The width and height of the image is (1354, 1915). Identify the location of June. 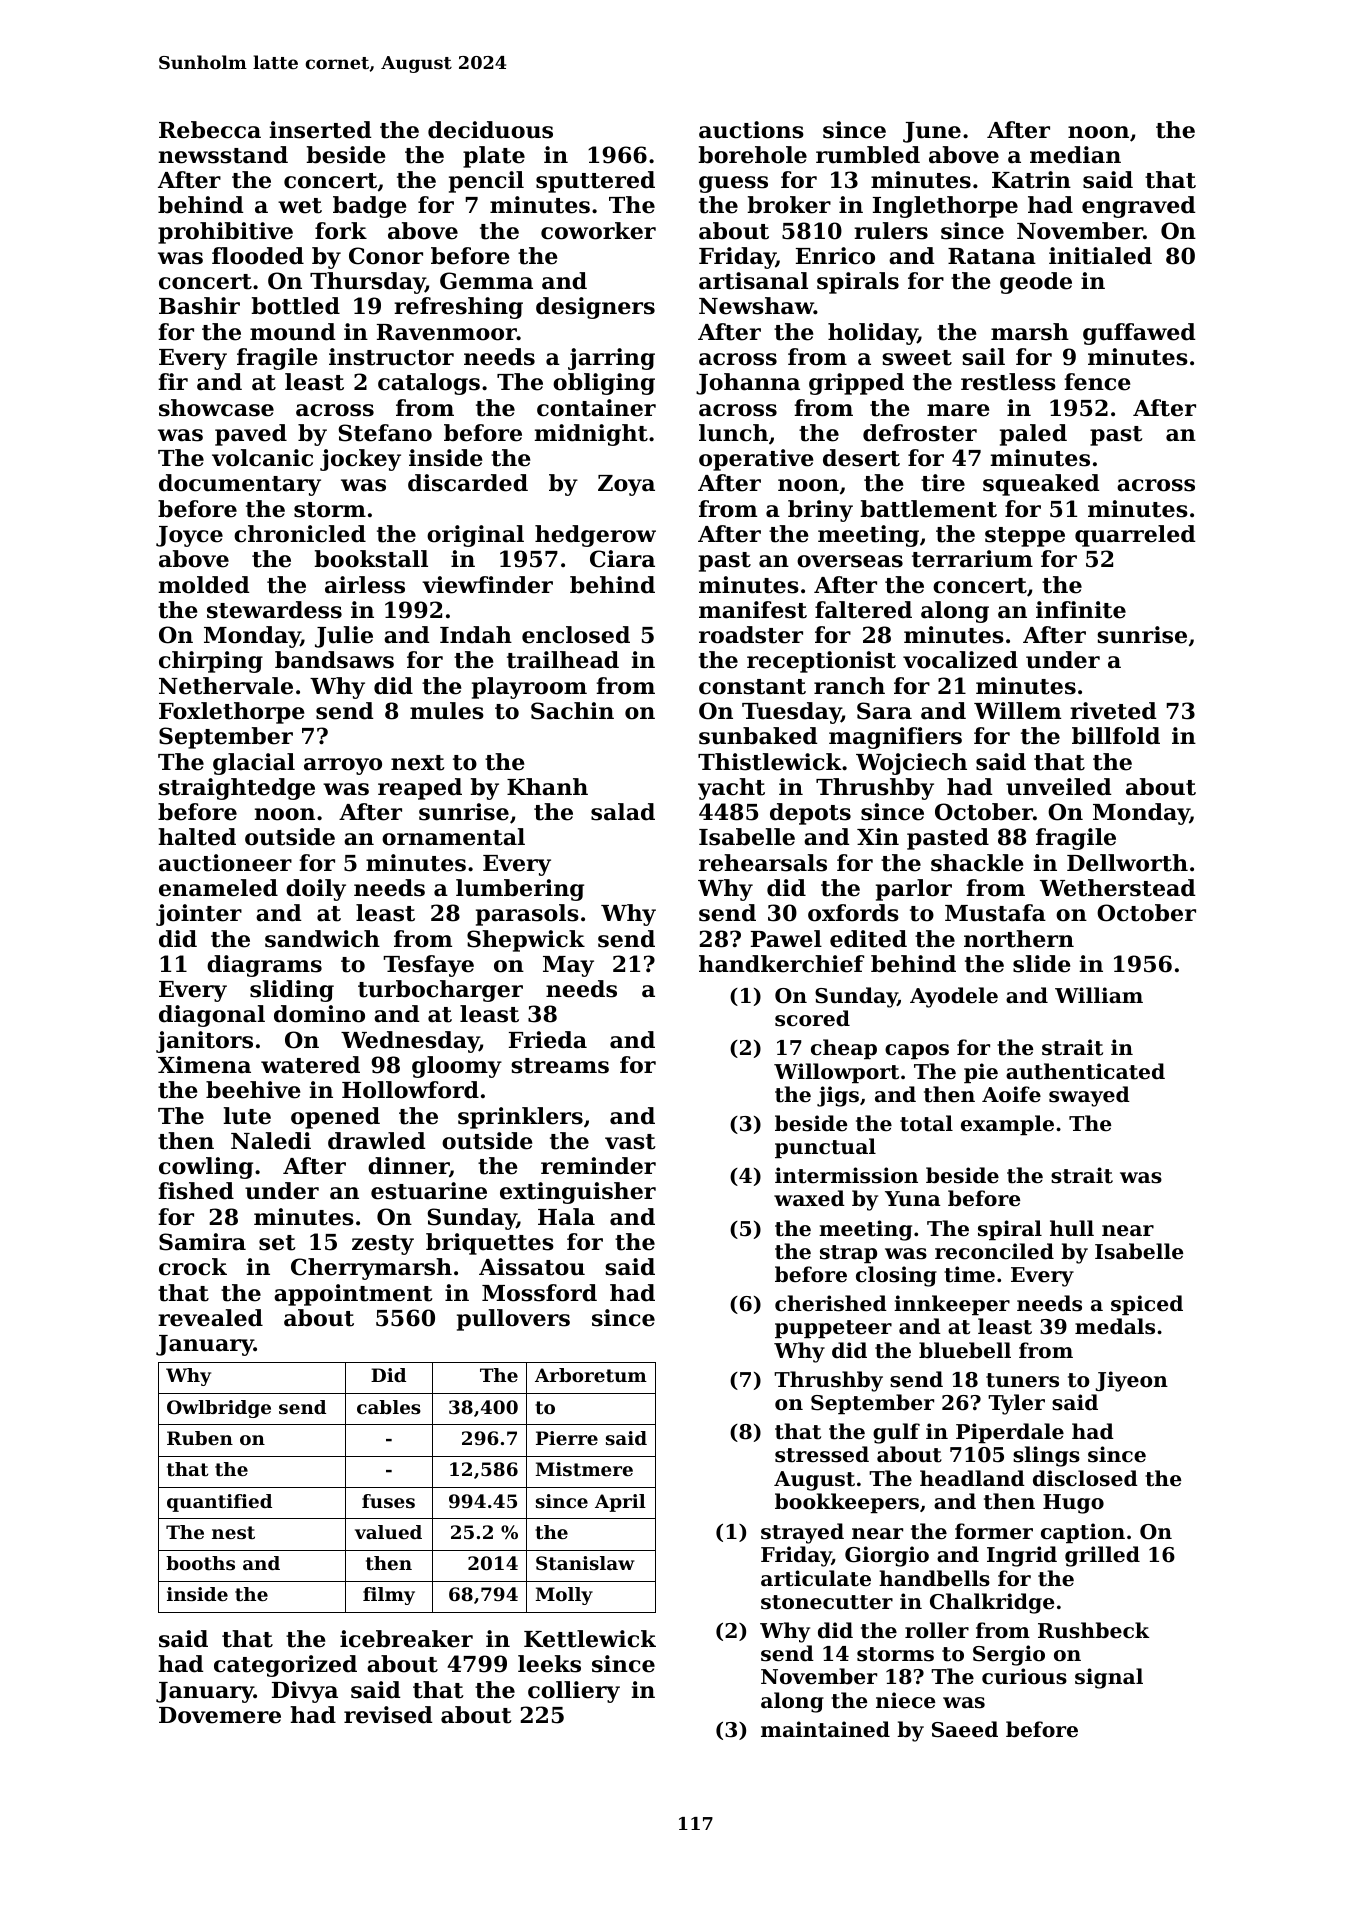
(932, 132).
